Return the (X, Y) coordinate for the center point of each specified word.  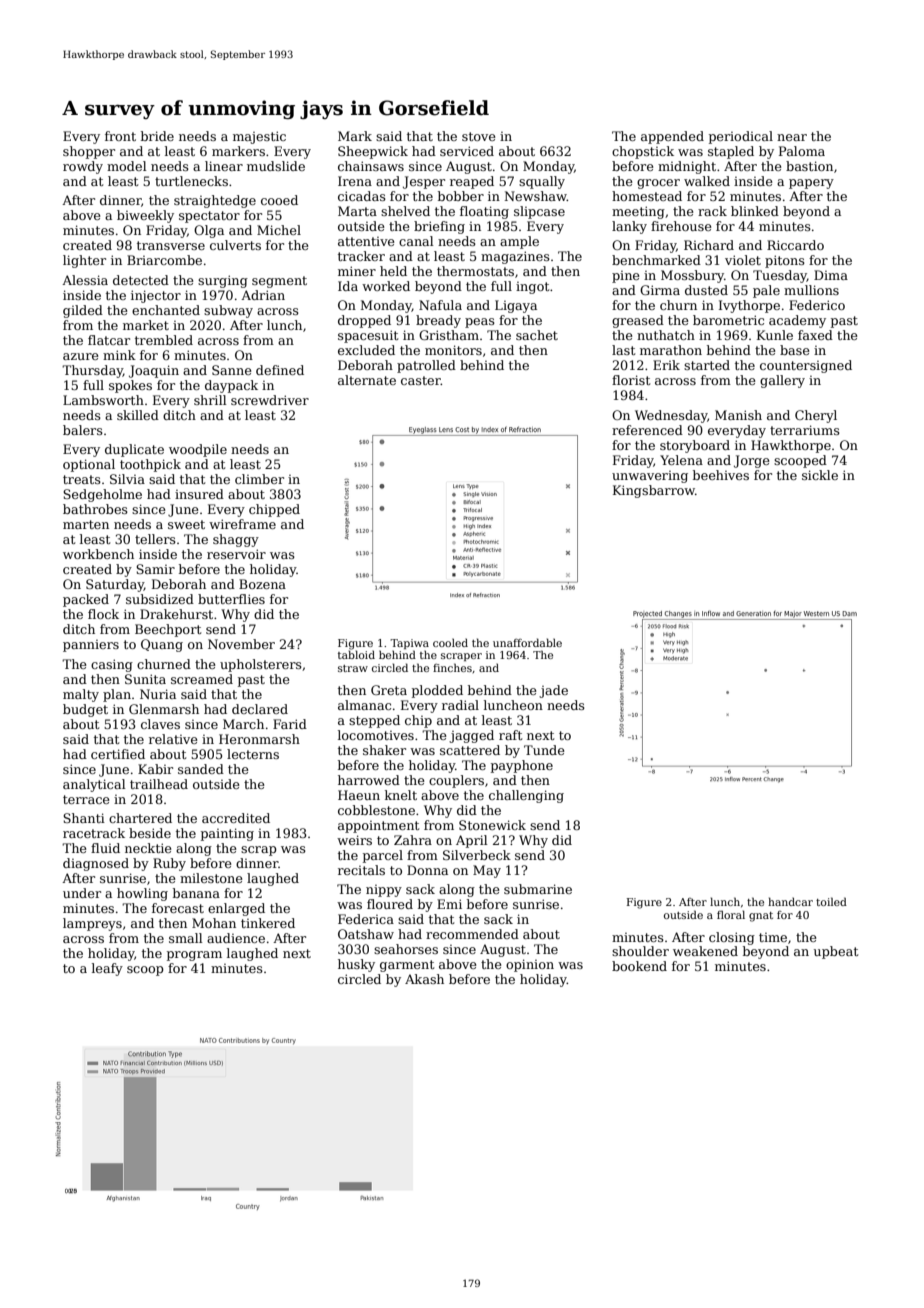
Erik (666, 365)
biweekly (145, 216)
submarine (538, 889)
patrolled (426, 366)
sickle (820, 475)
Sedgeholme (102, 495)
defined (280, 370)
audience (236, 938)
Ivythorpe (749, 306)
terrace (86, 799)
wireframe (242, 524)
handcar (790, 901)
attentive (366, 241)
